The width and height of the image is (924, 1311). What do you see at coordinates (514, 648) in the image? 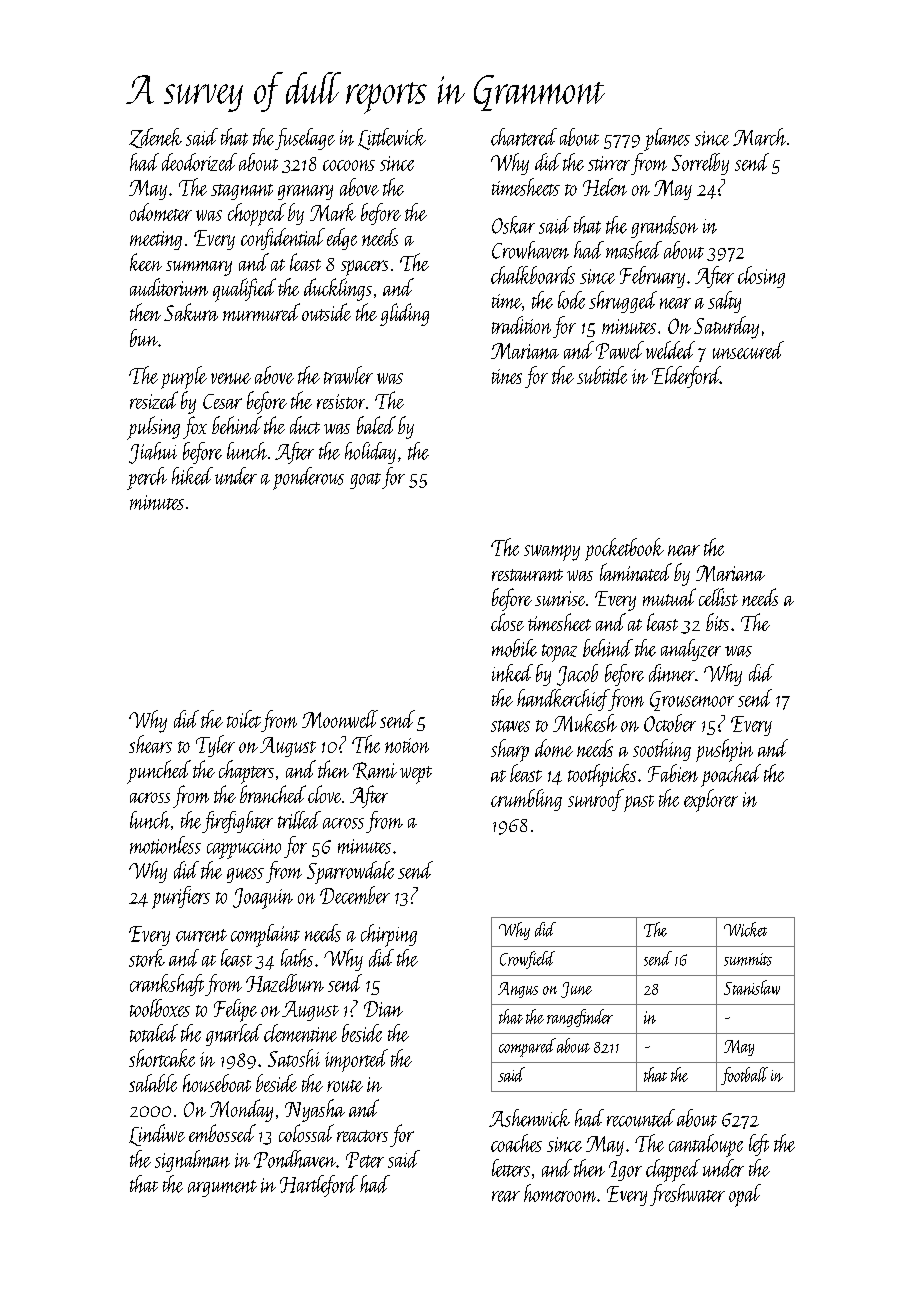
I see `mobile` at bounding box center [514, 648].
